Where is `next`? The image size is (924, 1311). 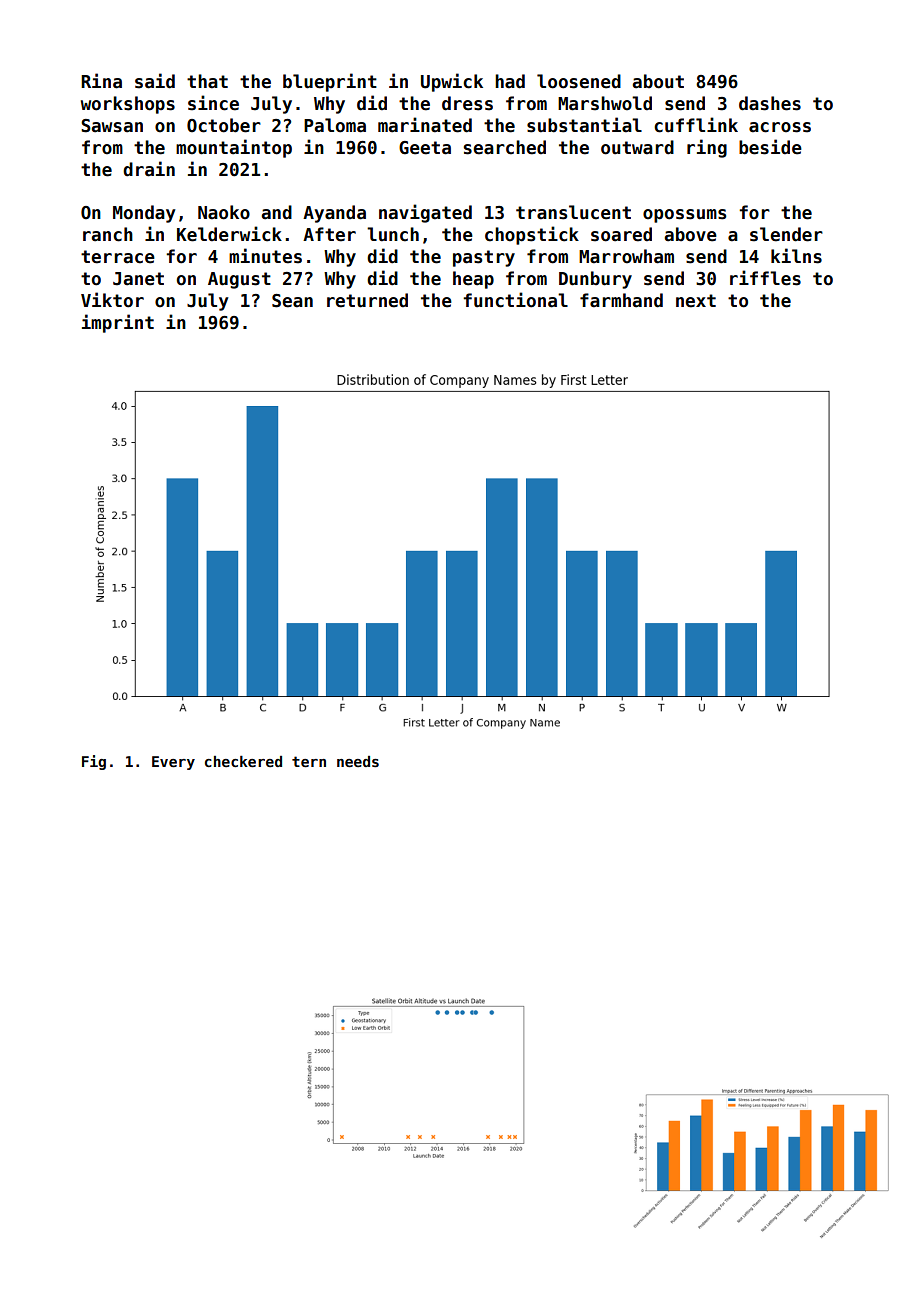
next is located at coordinates (696, 301).
